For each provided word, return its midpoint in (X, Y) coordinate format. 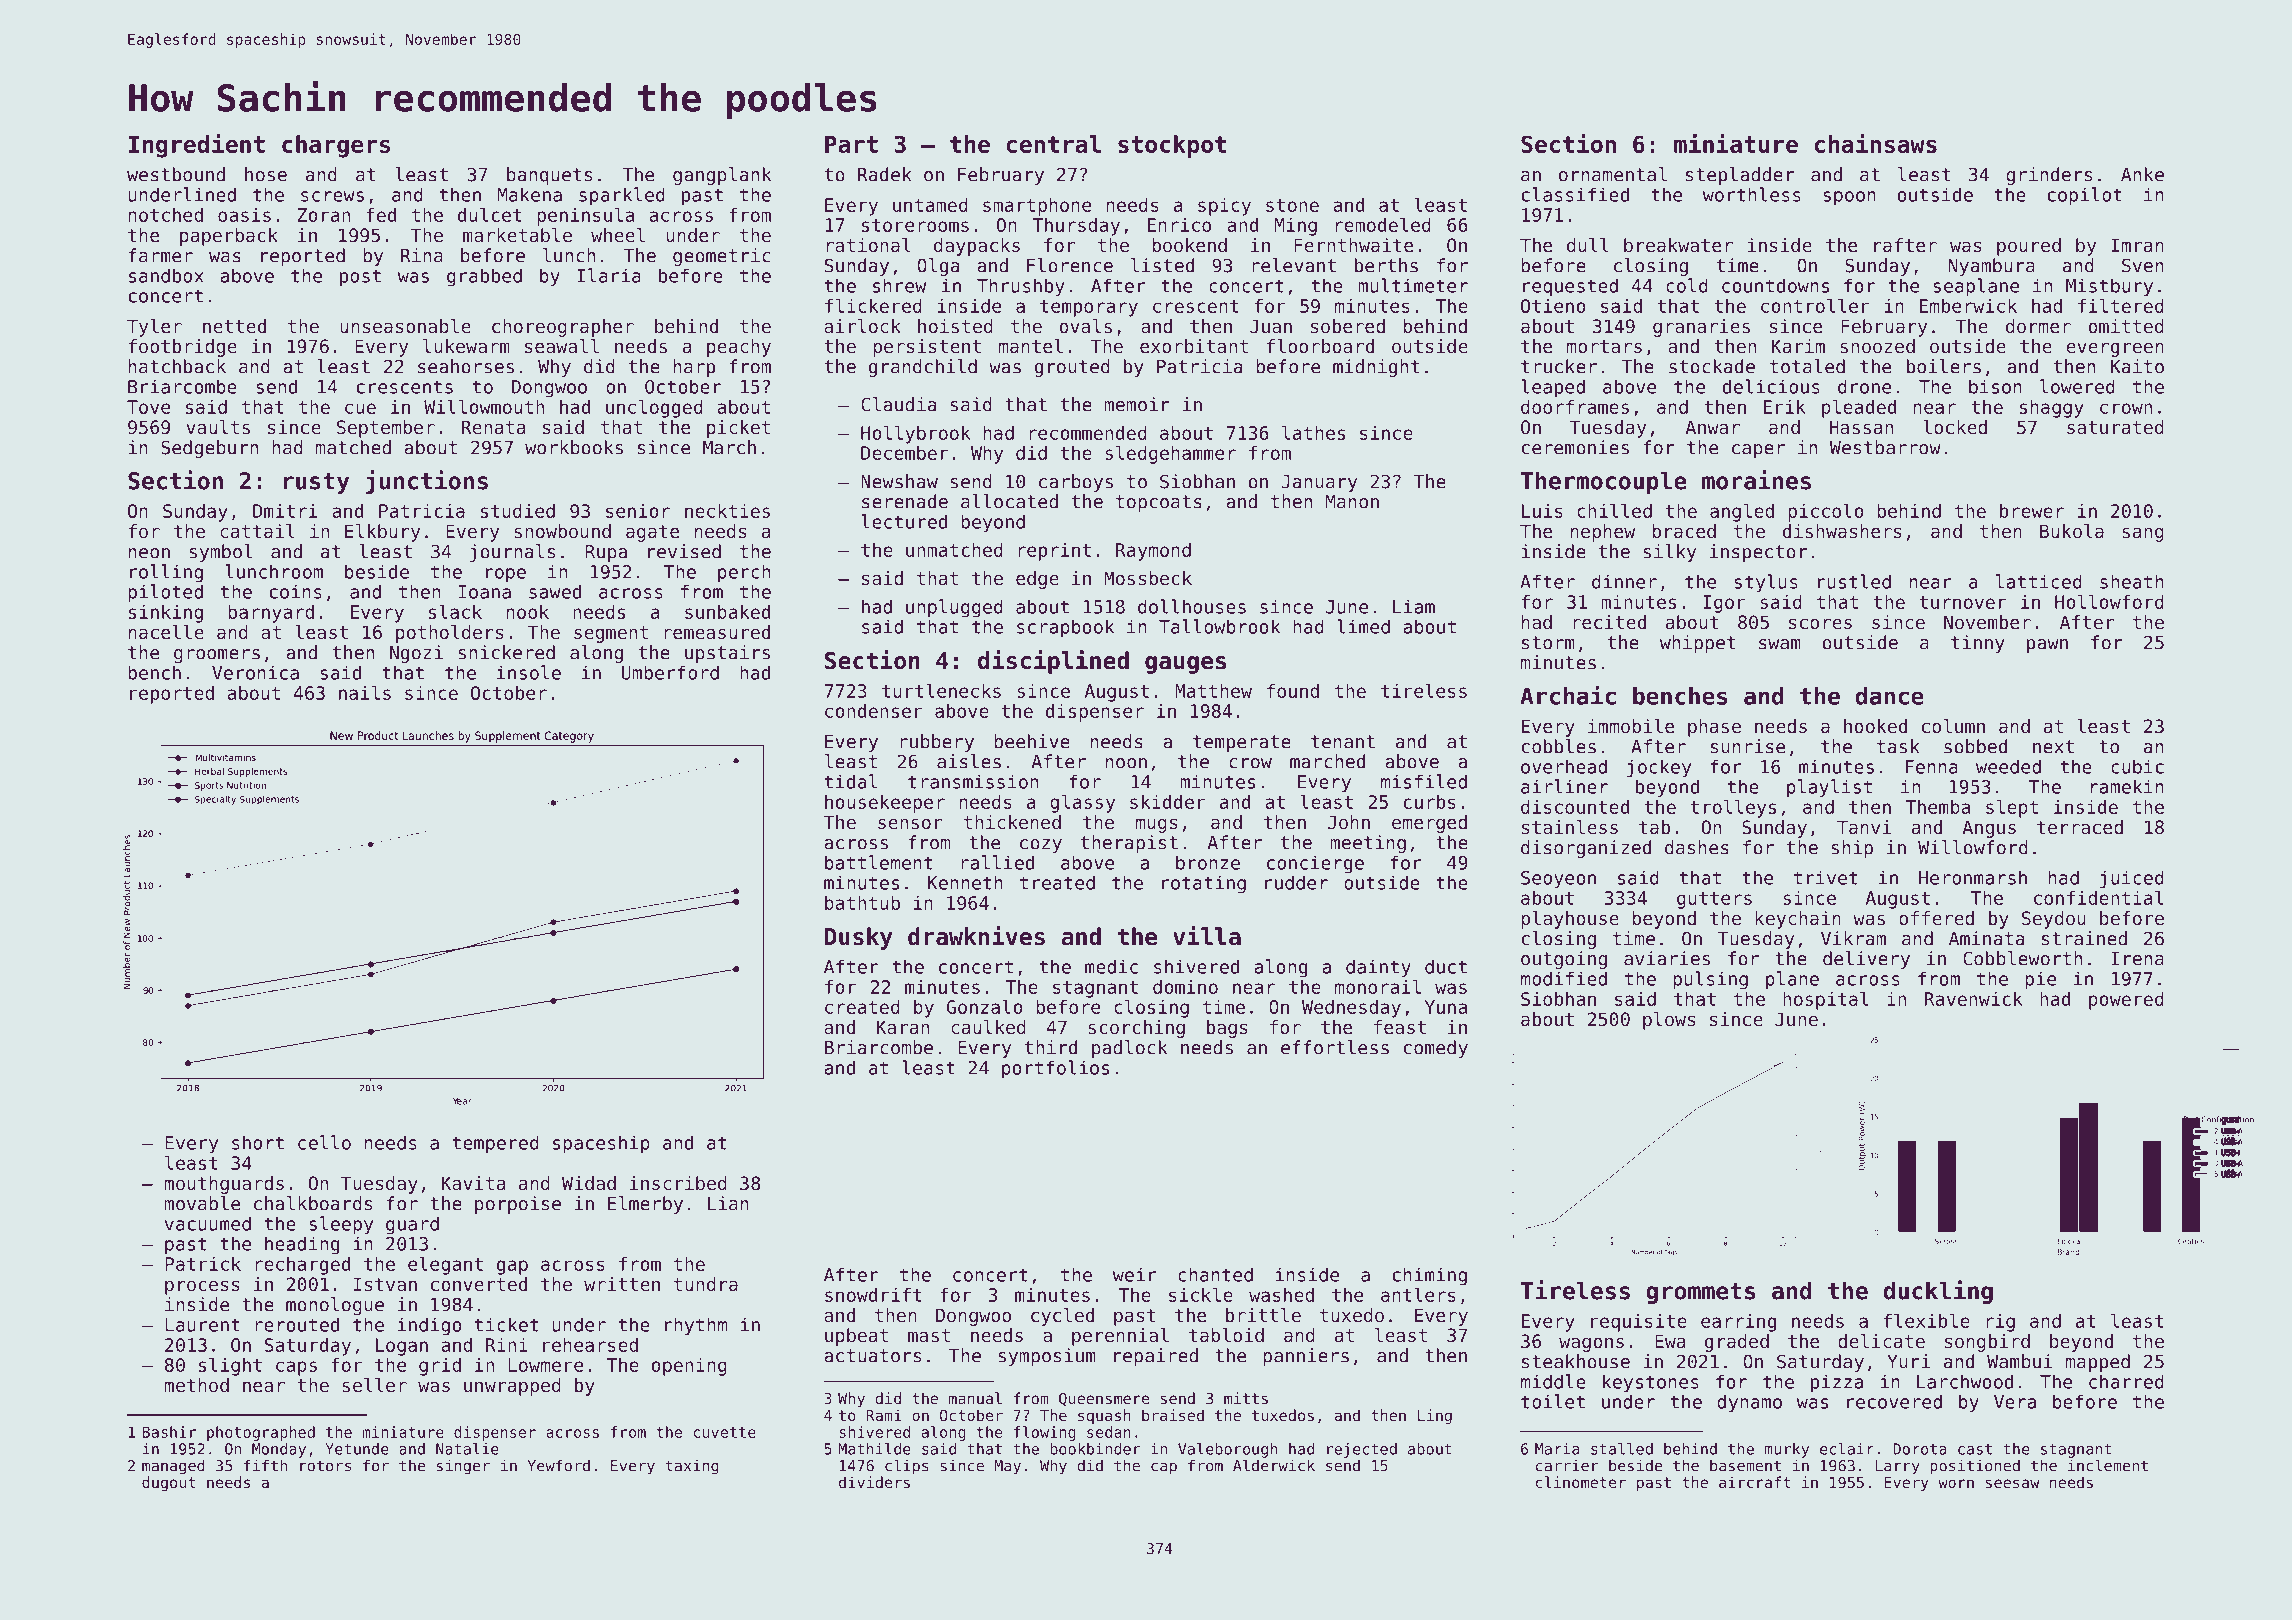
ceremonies (1575, 447)
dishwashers (1842, 531)
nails (365, 692)
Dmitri (285, 511)
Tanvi (1864, 827)
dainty (1378, 968)
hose (266, 174)
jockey (1659, 768)
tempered (496, 1144)
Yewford (558, 1465)
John (1349, 822)
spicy (1224, 207)
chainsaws (1876, 143)
